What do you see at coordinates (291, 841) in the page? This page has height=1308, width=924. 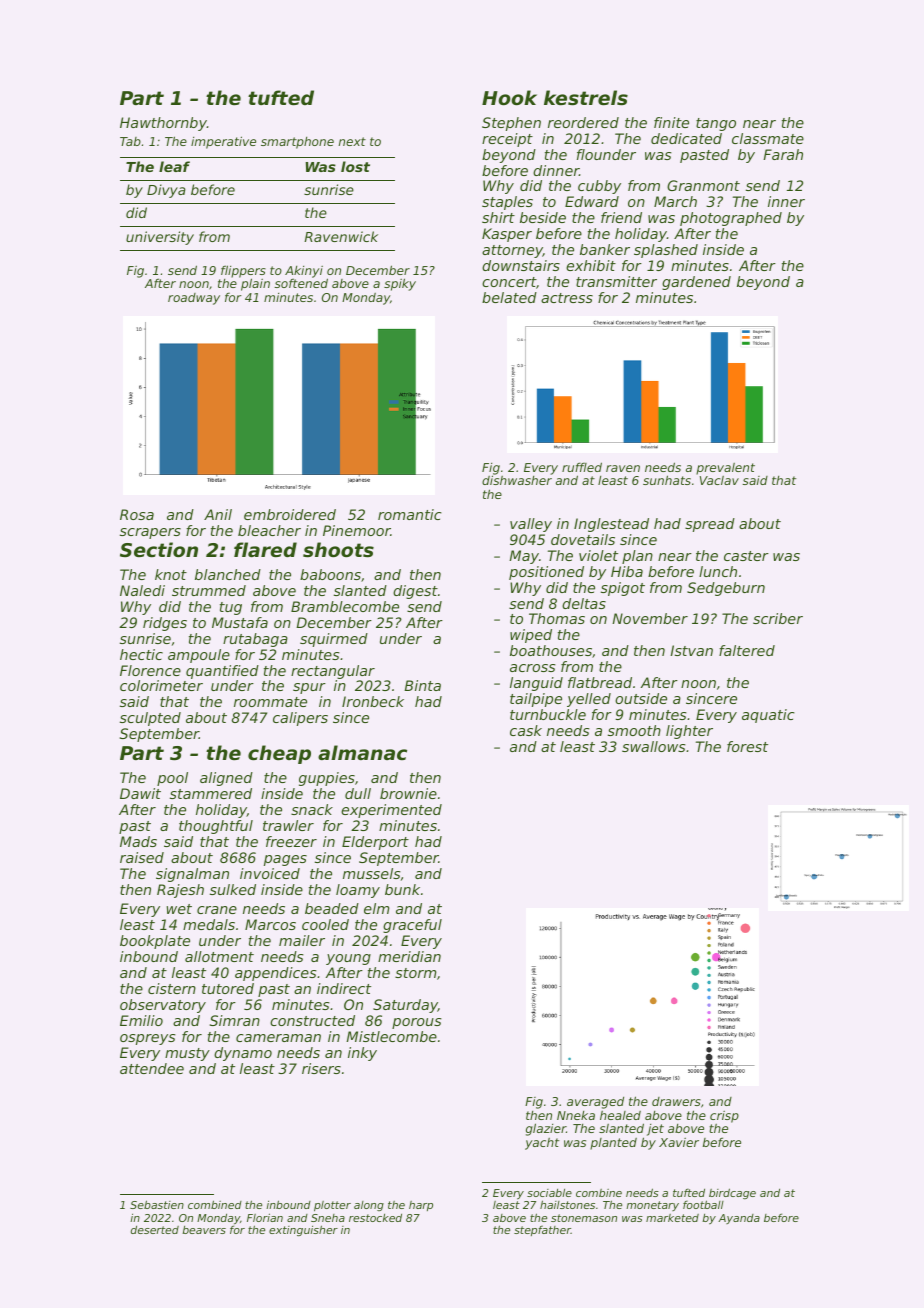 I see `freezer` at bounding box center [291, 841].
